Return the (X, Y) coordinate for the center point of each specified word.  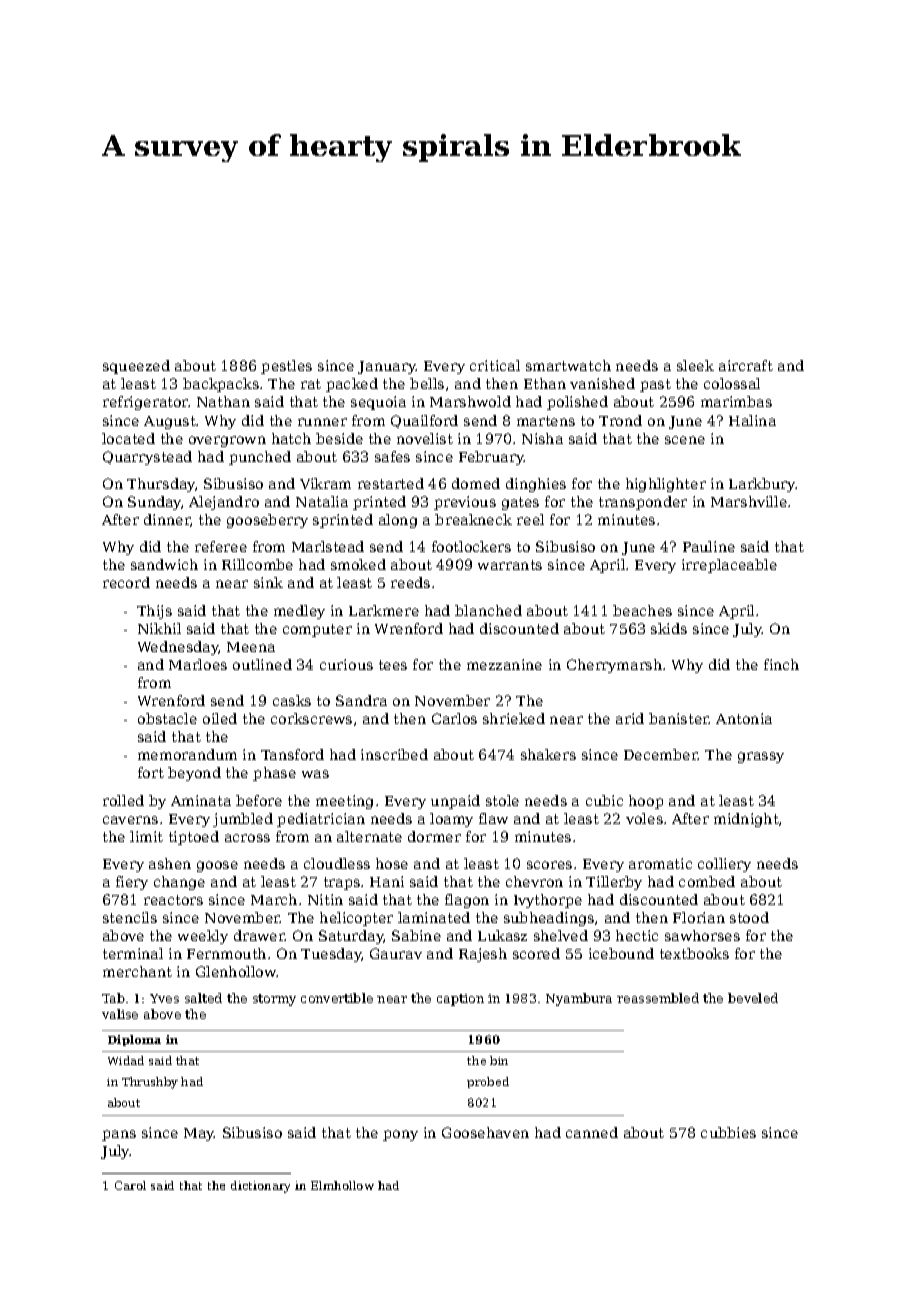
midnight (746, 820)
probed (488, 1082)
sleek (695, 365)
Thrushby (150, 1083)
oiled (220, 718)
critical (495, 365)
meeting (344, 802)
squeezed (136, 367)
